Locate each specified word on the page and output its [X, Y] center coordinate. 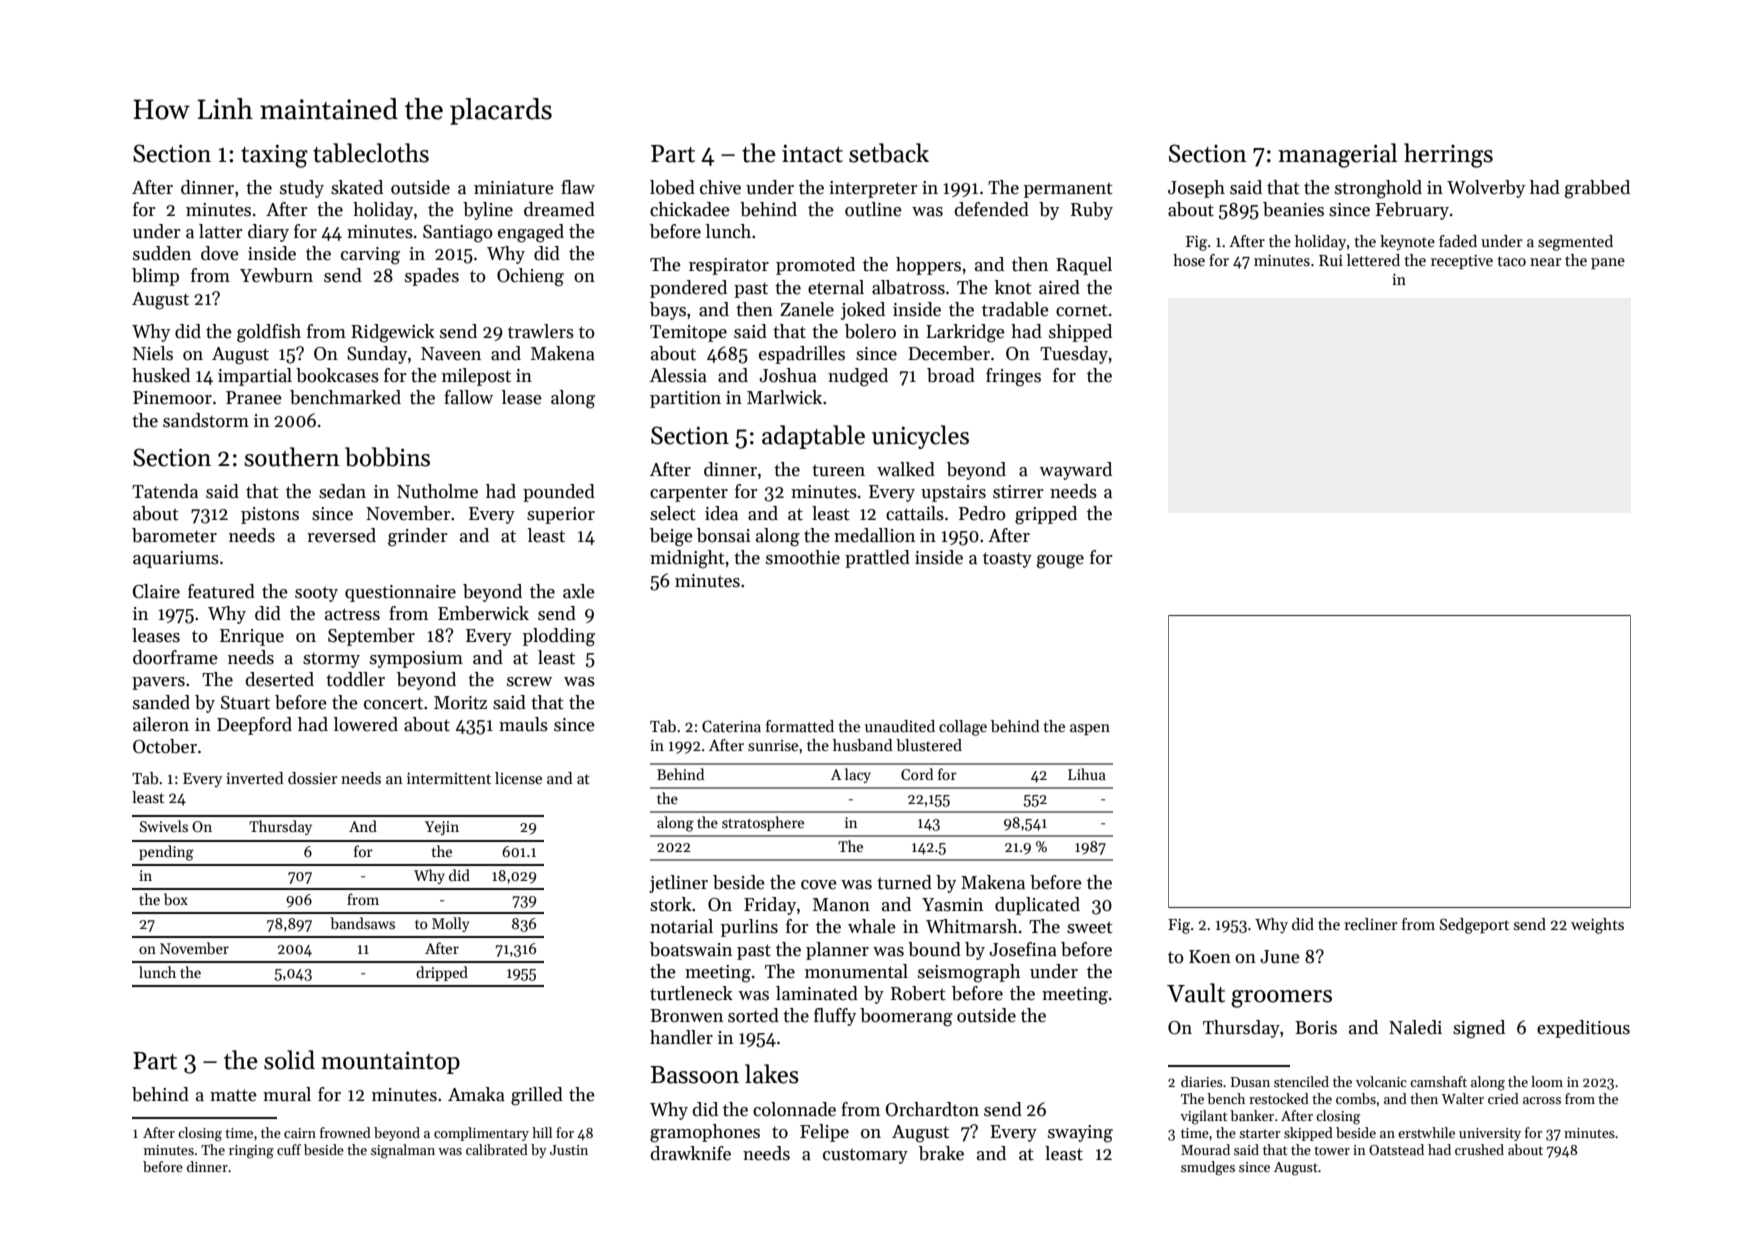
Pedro [982, 513]
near [1546, 262]
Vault [1196, 993]
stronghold [1378, 189]
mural [287, 1094]
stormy [331, 660]
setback [889, 153]
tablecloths [371, 153]
